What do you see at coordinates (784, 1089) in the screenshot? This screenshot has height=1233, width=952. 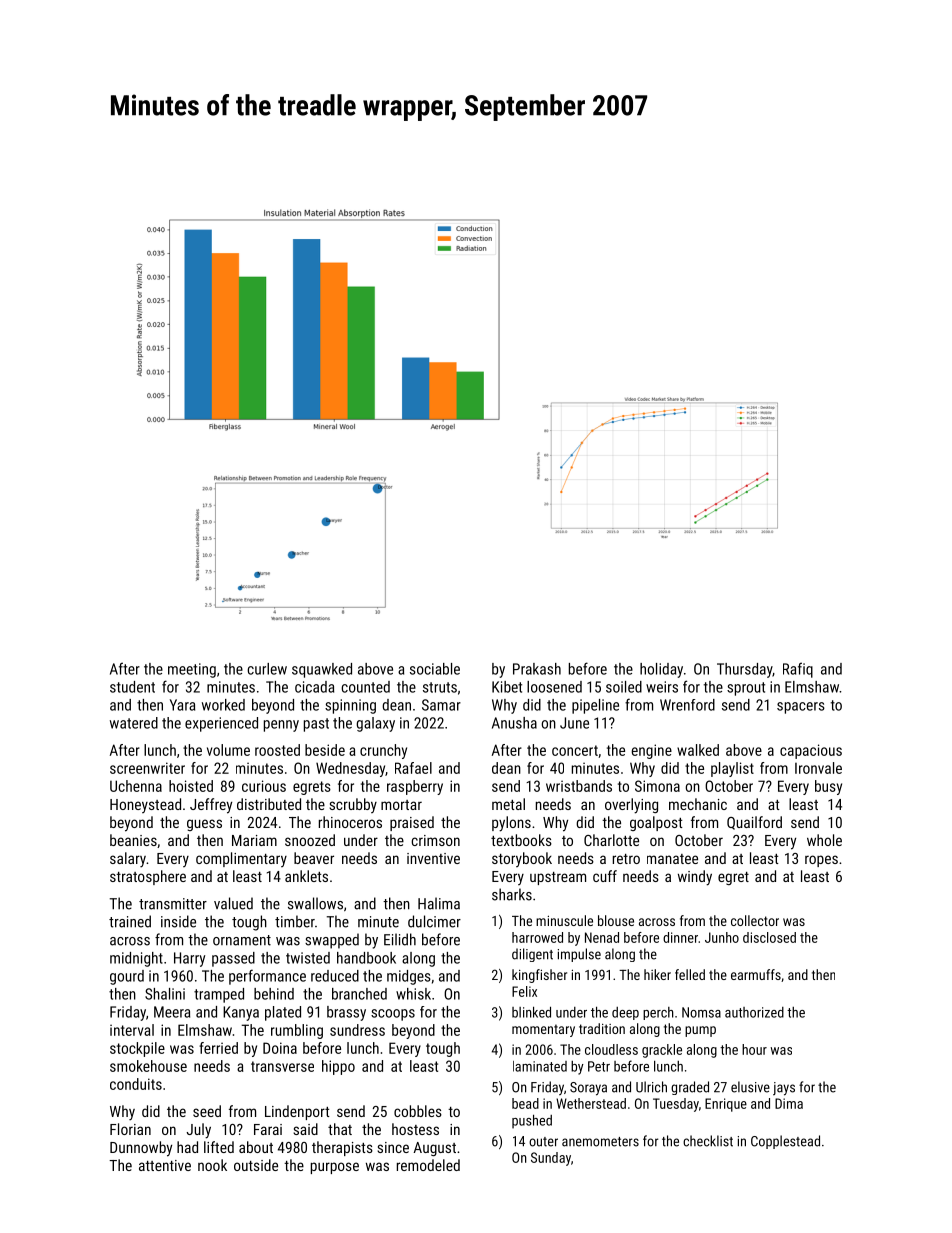 I see `jays` at bounding box center [784, 1089].
